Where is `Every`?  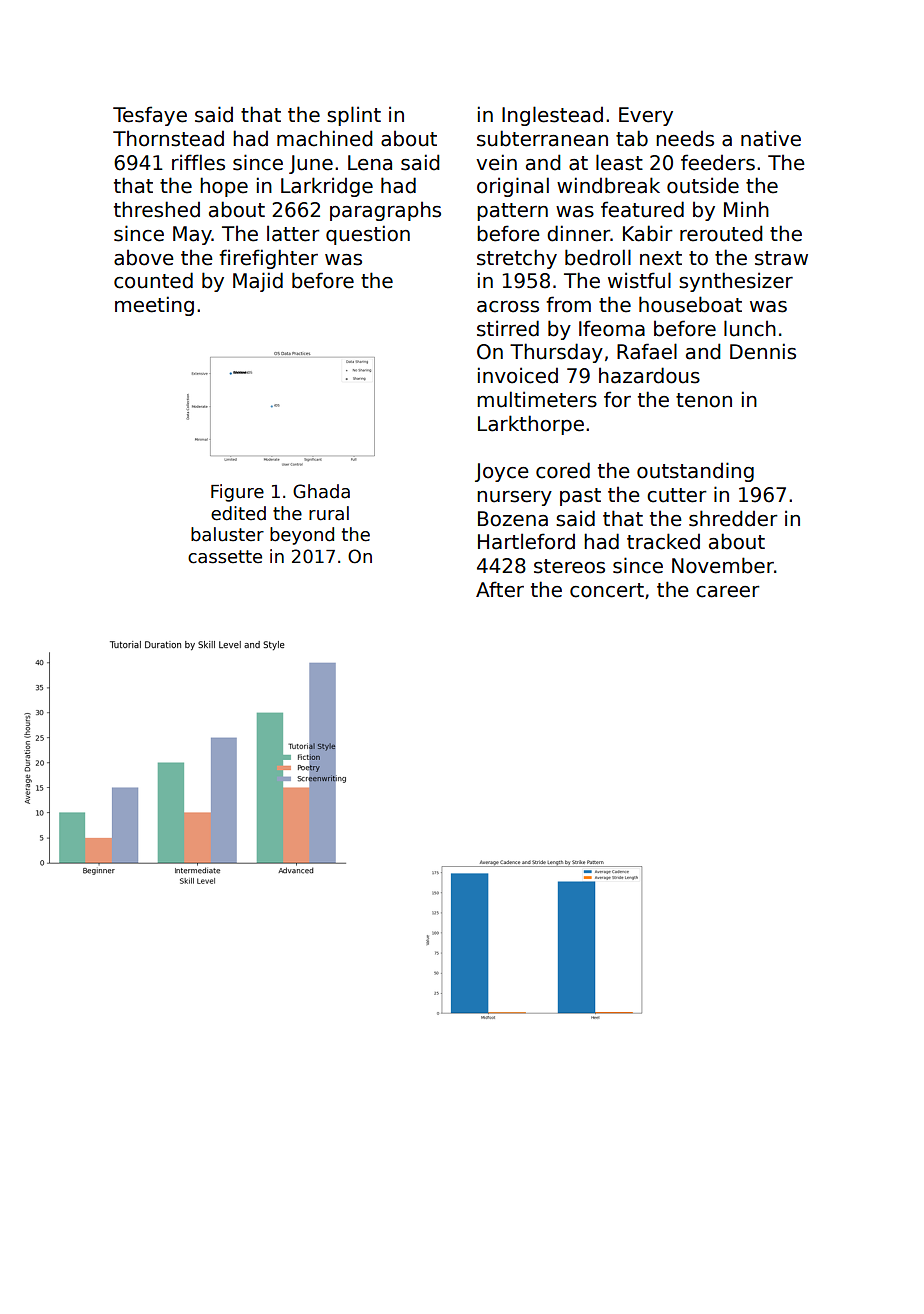 Every is located at coordinates (646, 116).
